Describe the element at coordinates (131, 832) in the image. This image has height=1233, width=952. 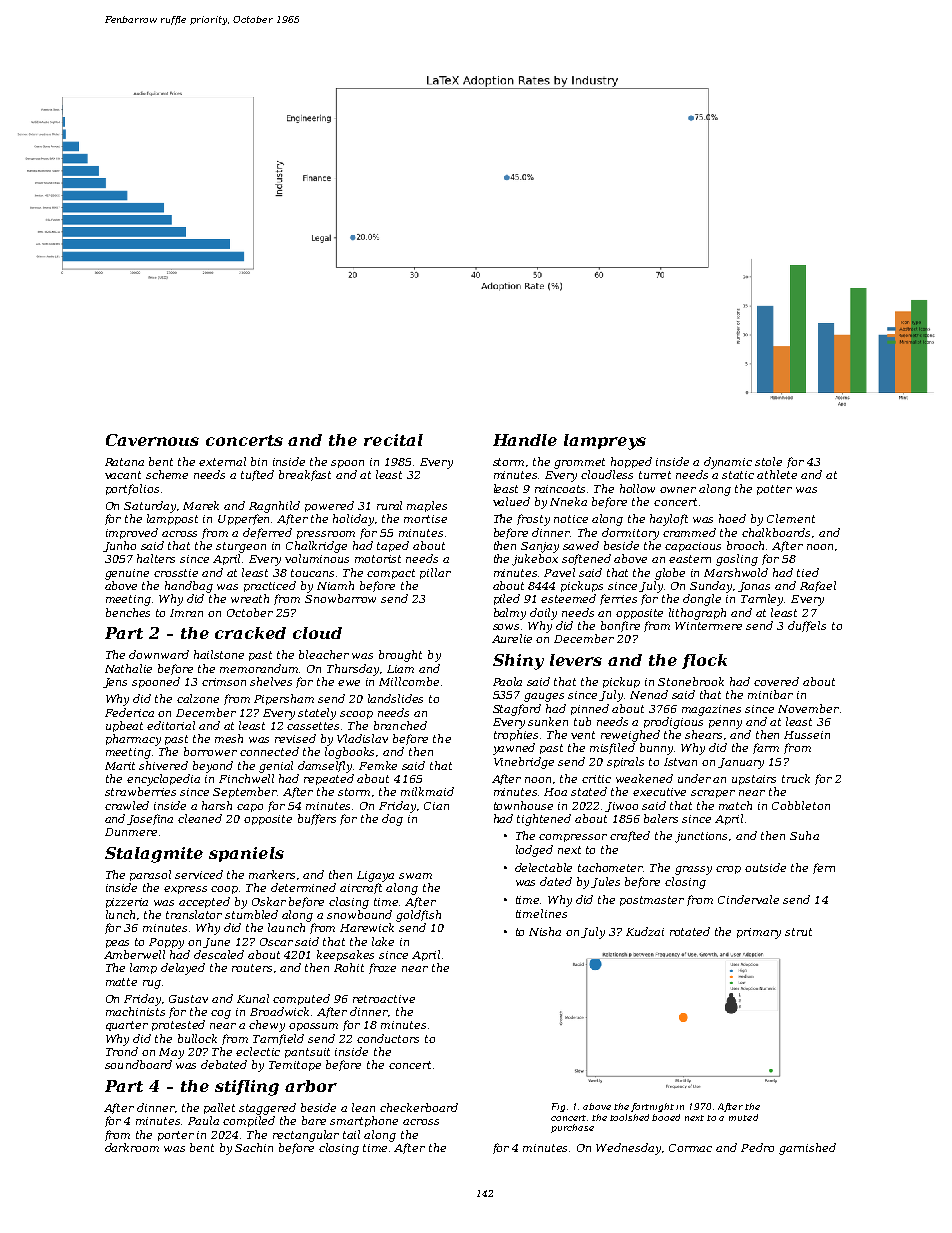
I see `Dunmere` at that location.
